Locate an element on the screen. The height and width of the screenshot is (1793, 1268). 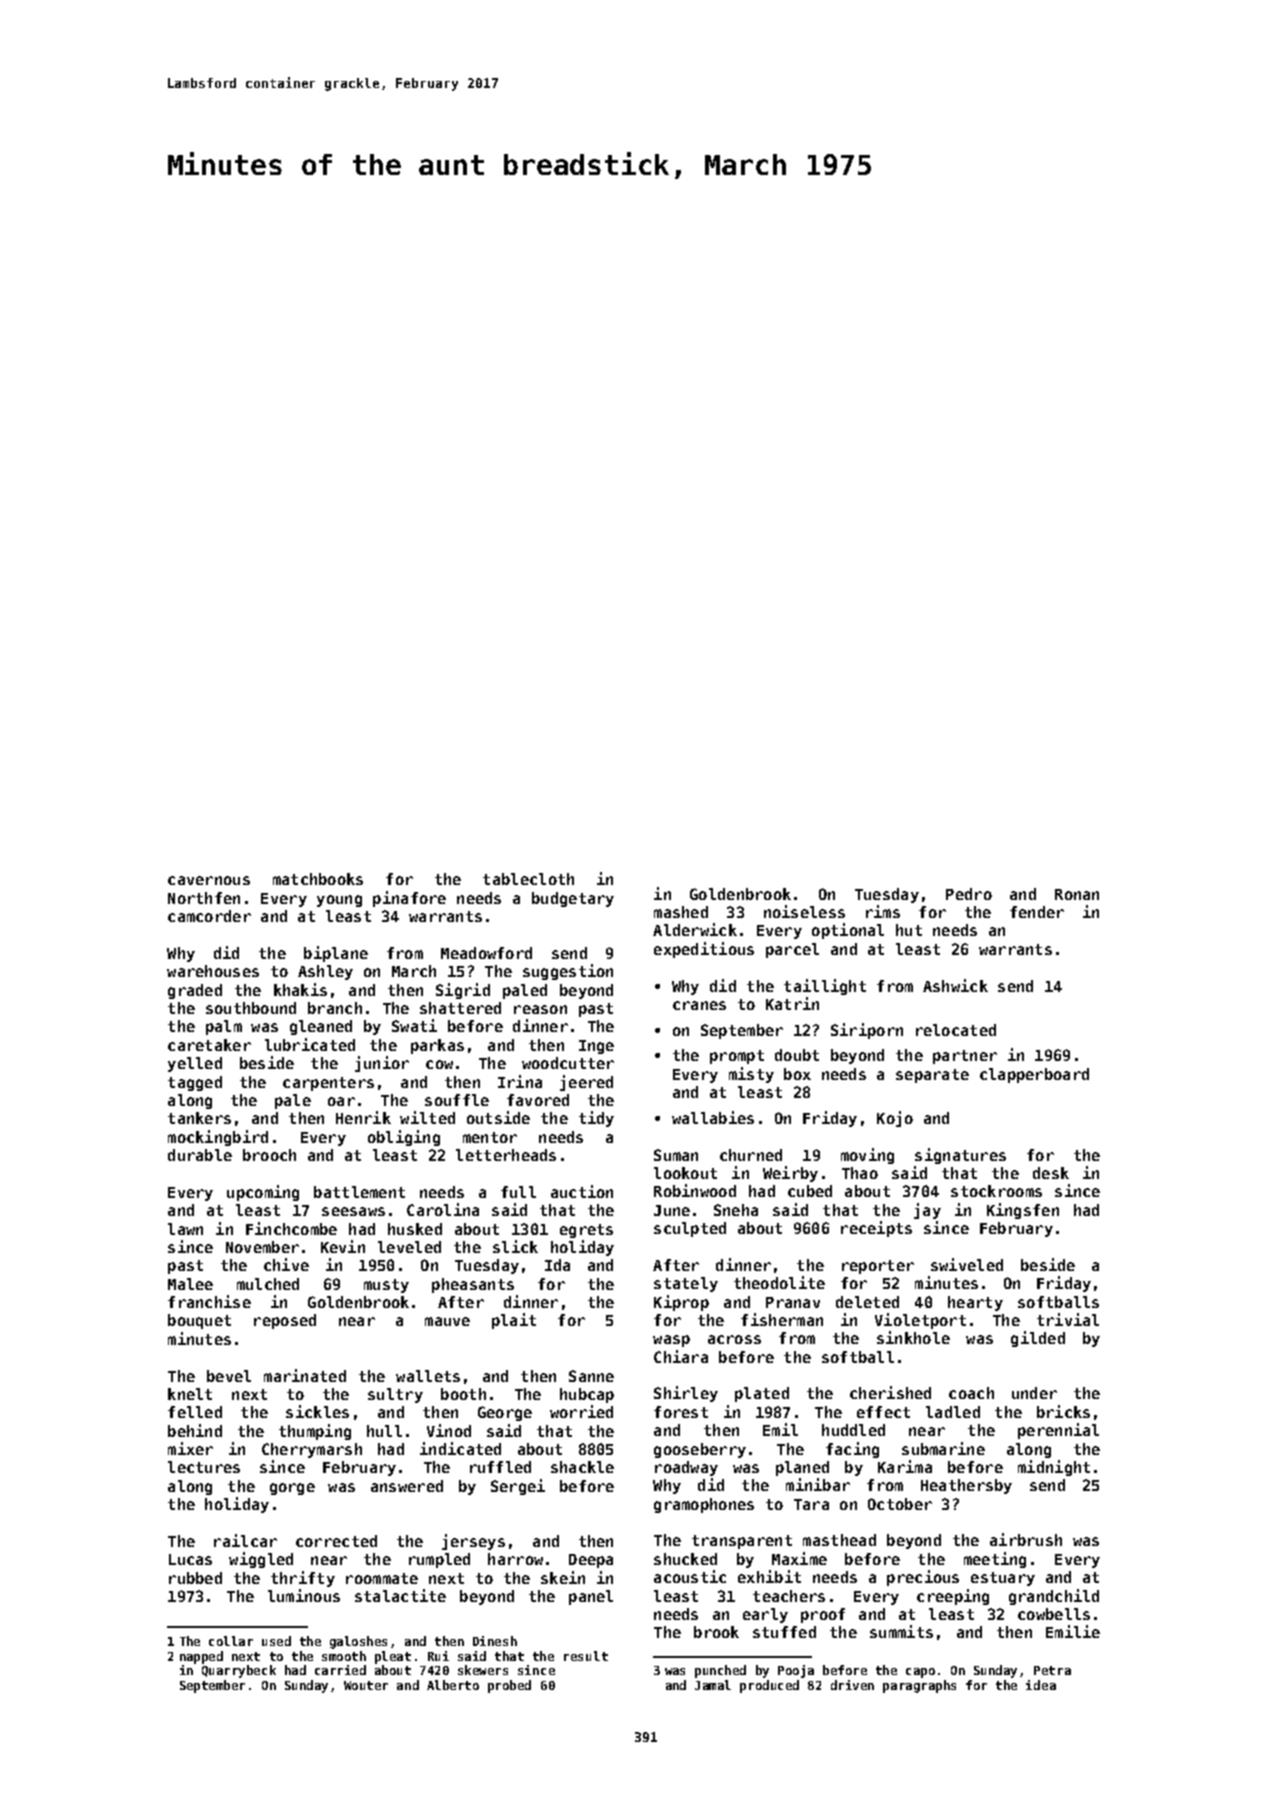
roadway is located at coordinates (686, 1468).
